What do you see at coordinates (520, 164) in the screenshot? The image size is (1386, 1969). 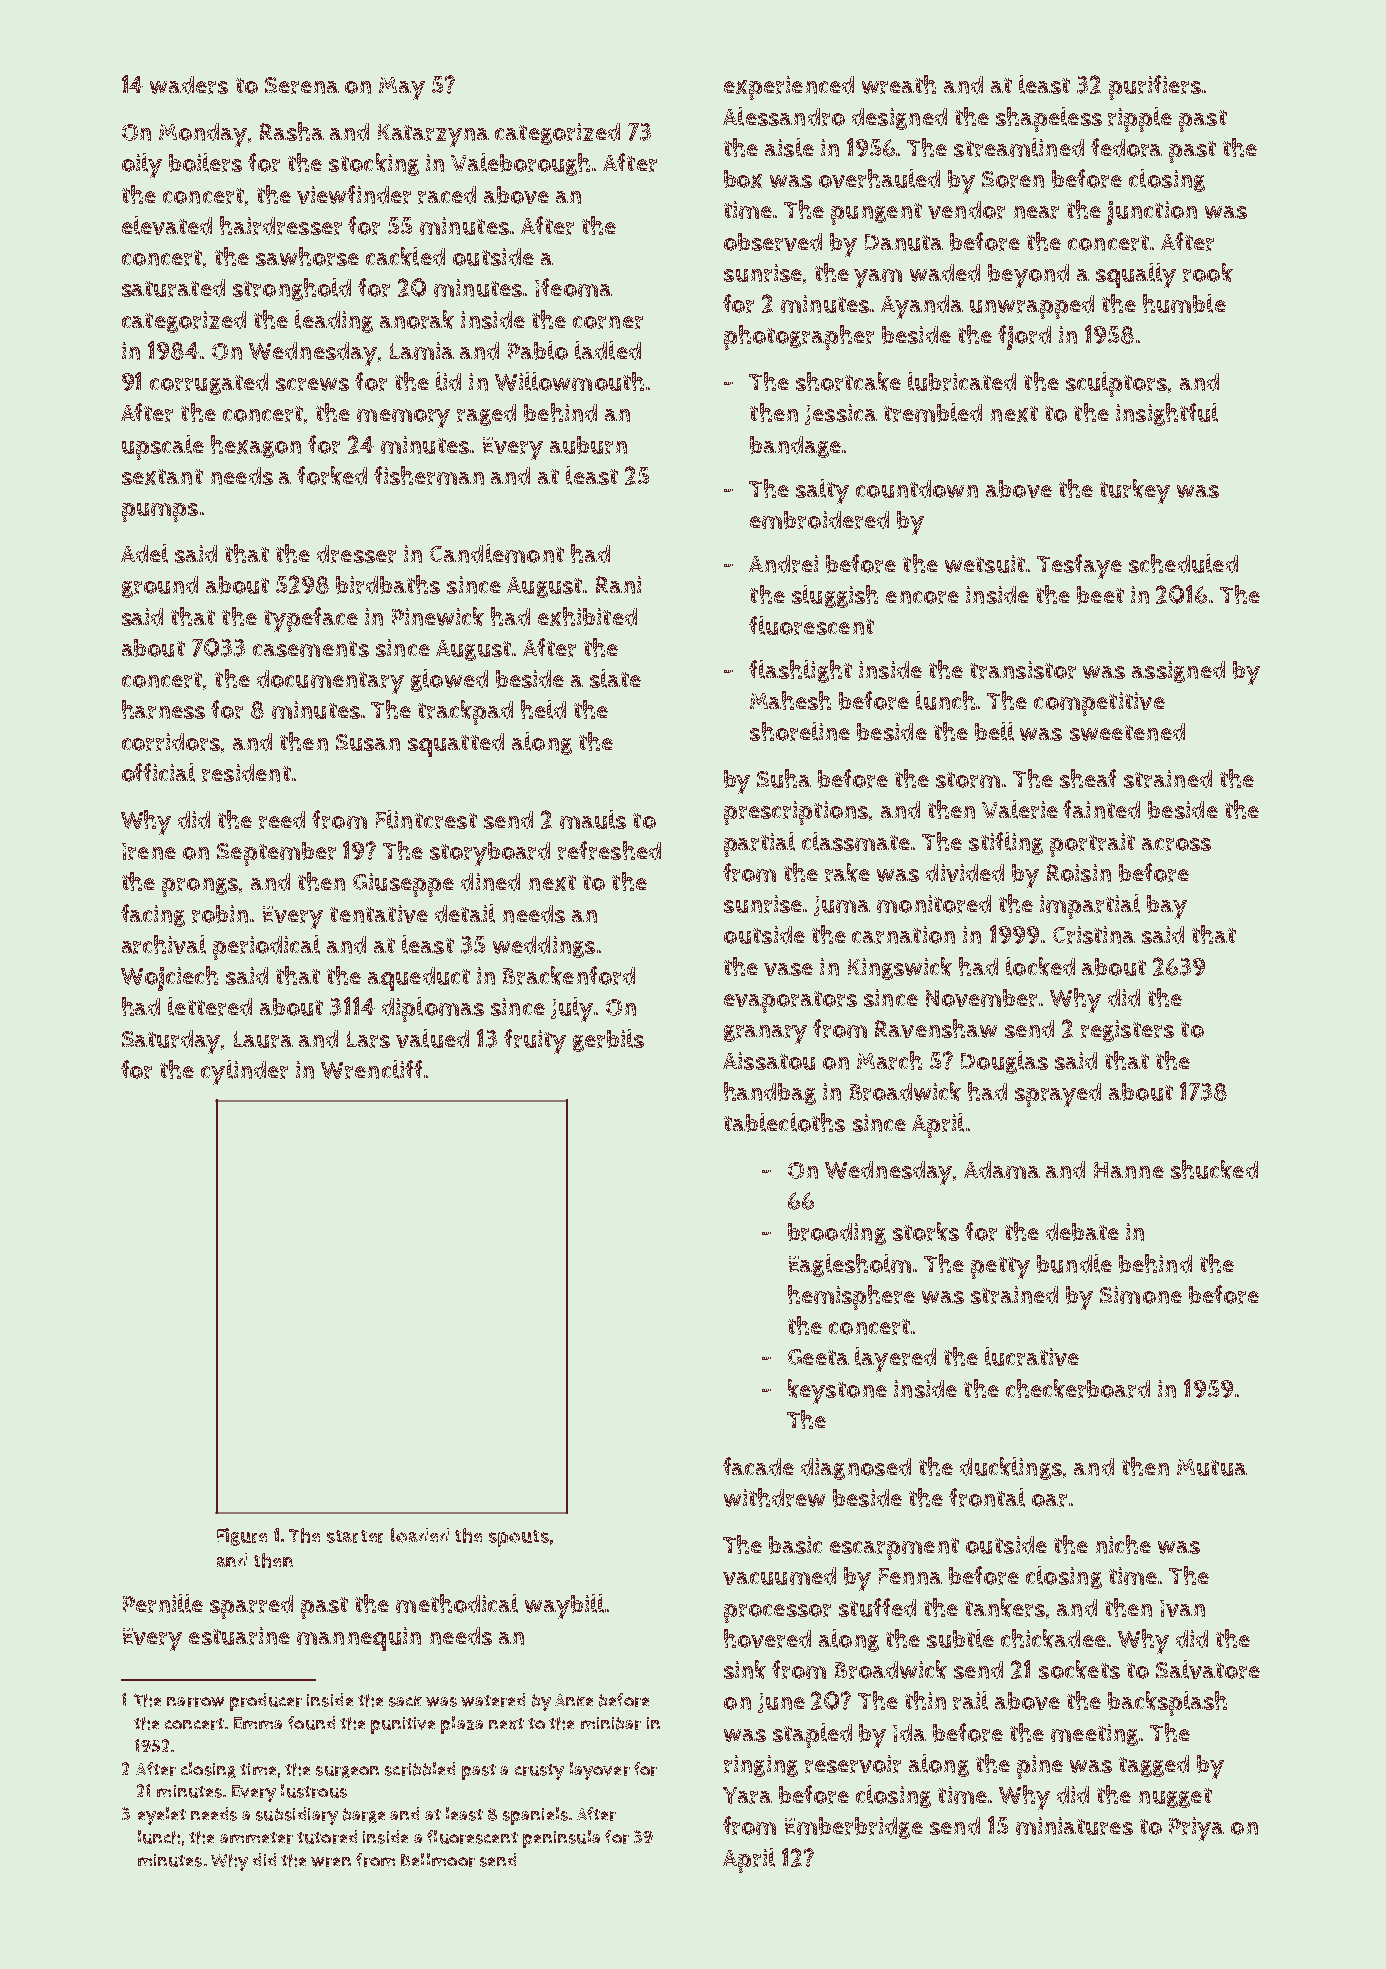 I see `Valeborough` at bounding box center [520, 164].
